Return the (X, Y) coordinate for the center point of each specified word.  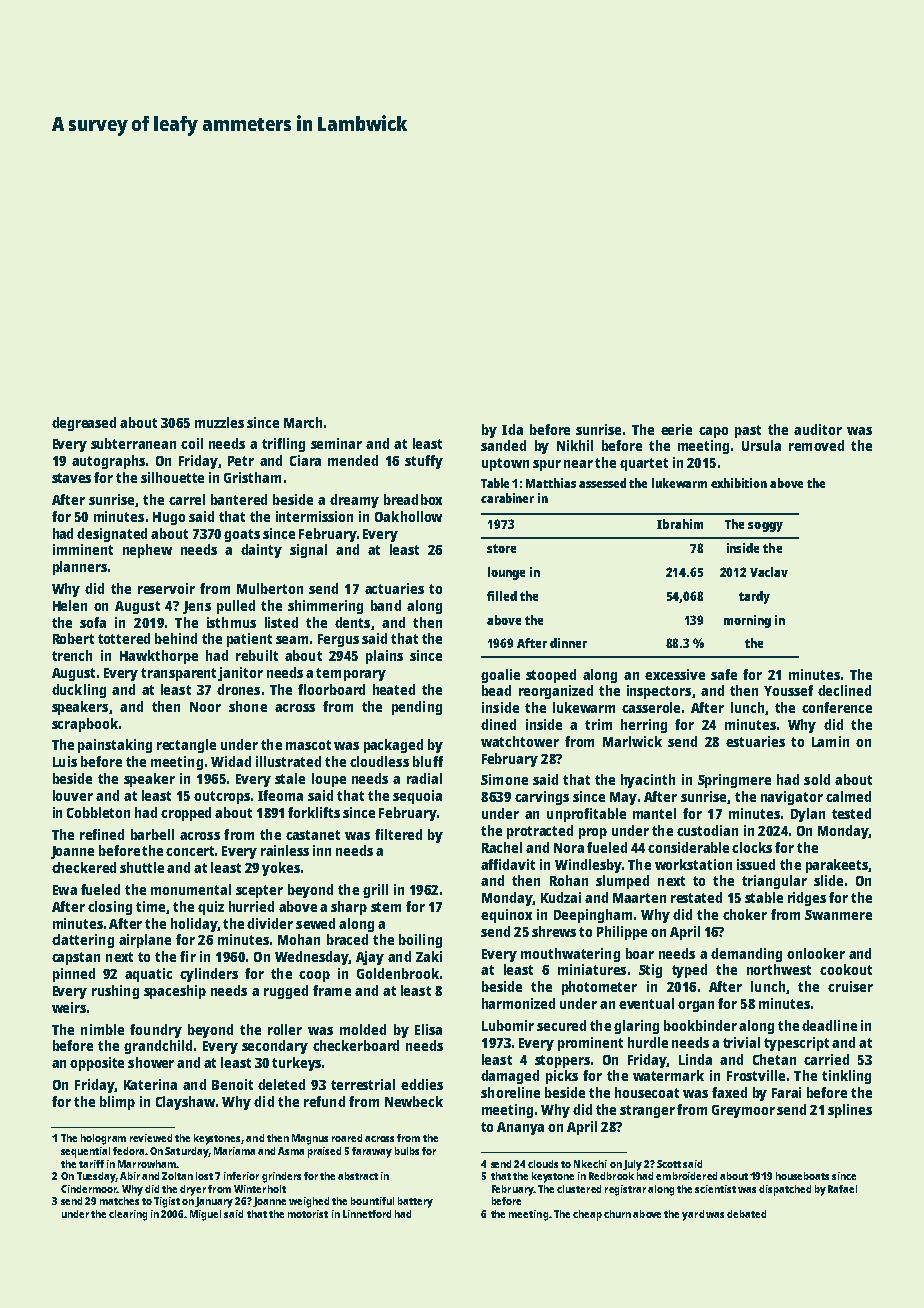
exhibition (739, 483)
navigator (792, 798)
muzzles (219, 422)
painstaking (115, 746)
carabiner (507, 498)
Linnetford (367, 1214)
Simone (504, 779)
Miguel (205, 1215)
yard (693, 1215)
